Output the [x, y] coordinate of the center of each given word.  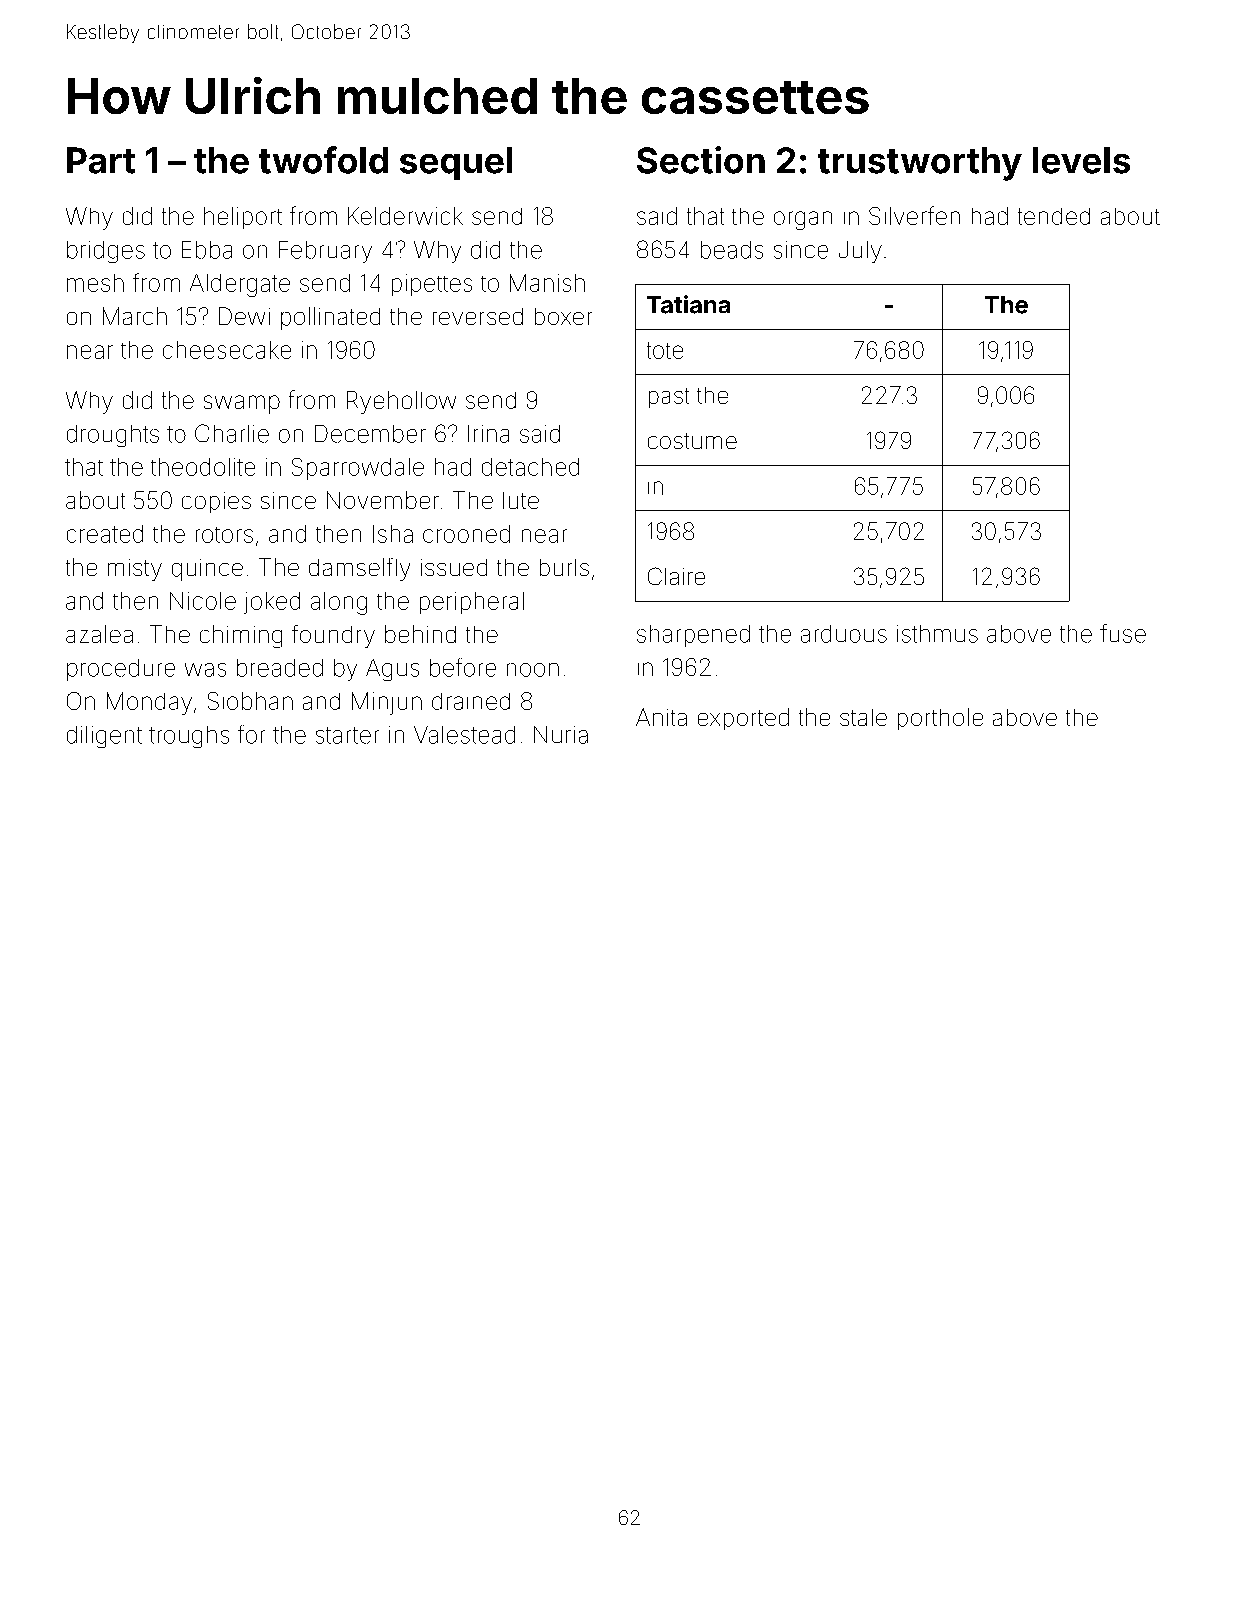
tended [1054, 216]
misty [135, 570]
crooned [466, 534]
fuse [1123, 633]
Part [101, 160]
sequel [456, 163]
